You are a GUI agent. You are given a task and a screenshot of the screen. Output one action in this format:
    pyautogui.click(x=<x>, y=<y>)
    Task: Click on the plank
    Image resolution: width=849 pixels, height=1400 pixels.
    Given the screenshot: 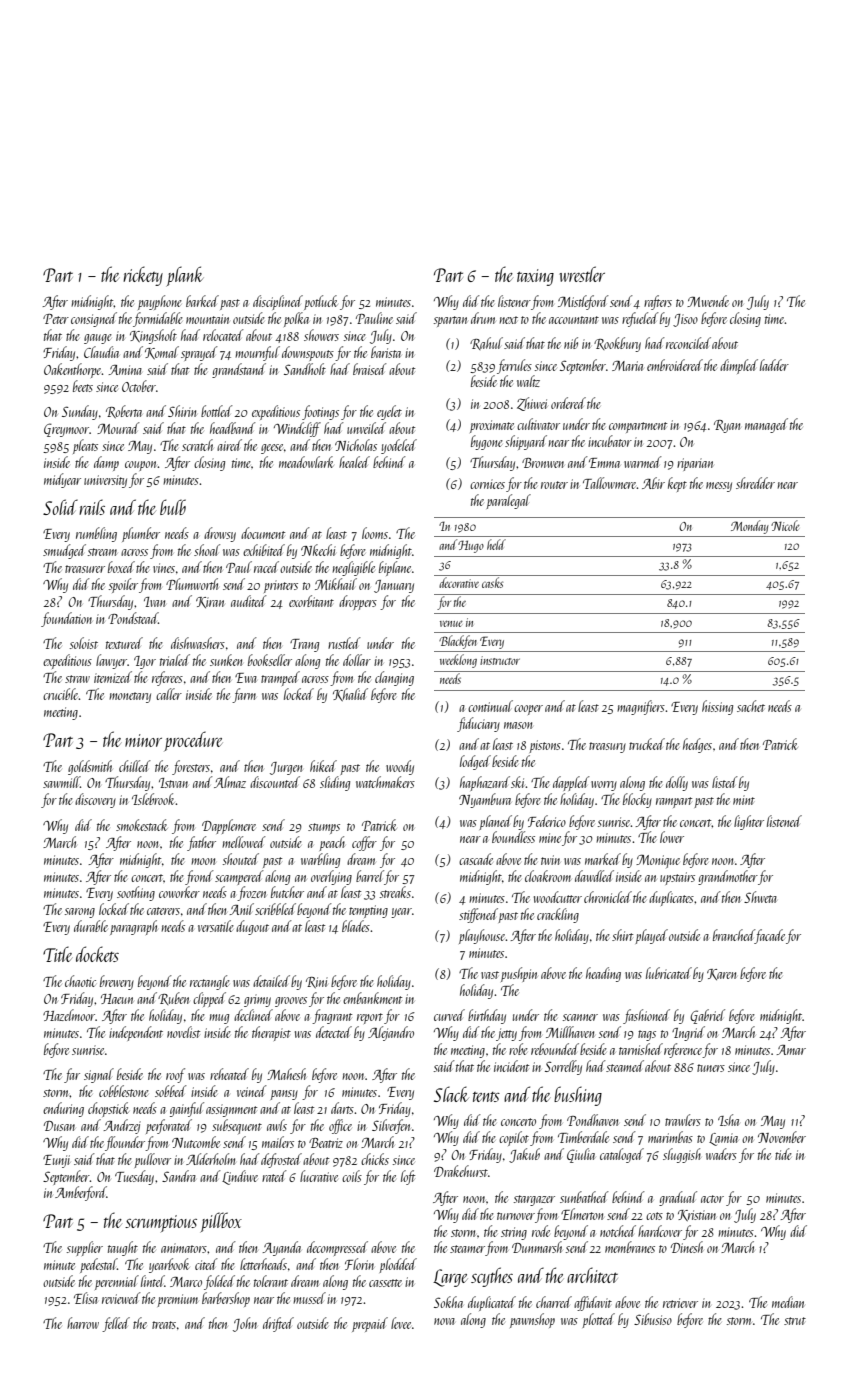 What is the action you would take?
    pyautogui.click(x=184, y=276)
